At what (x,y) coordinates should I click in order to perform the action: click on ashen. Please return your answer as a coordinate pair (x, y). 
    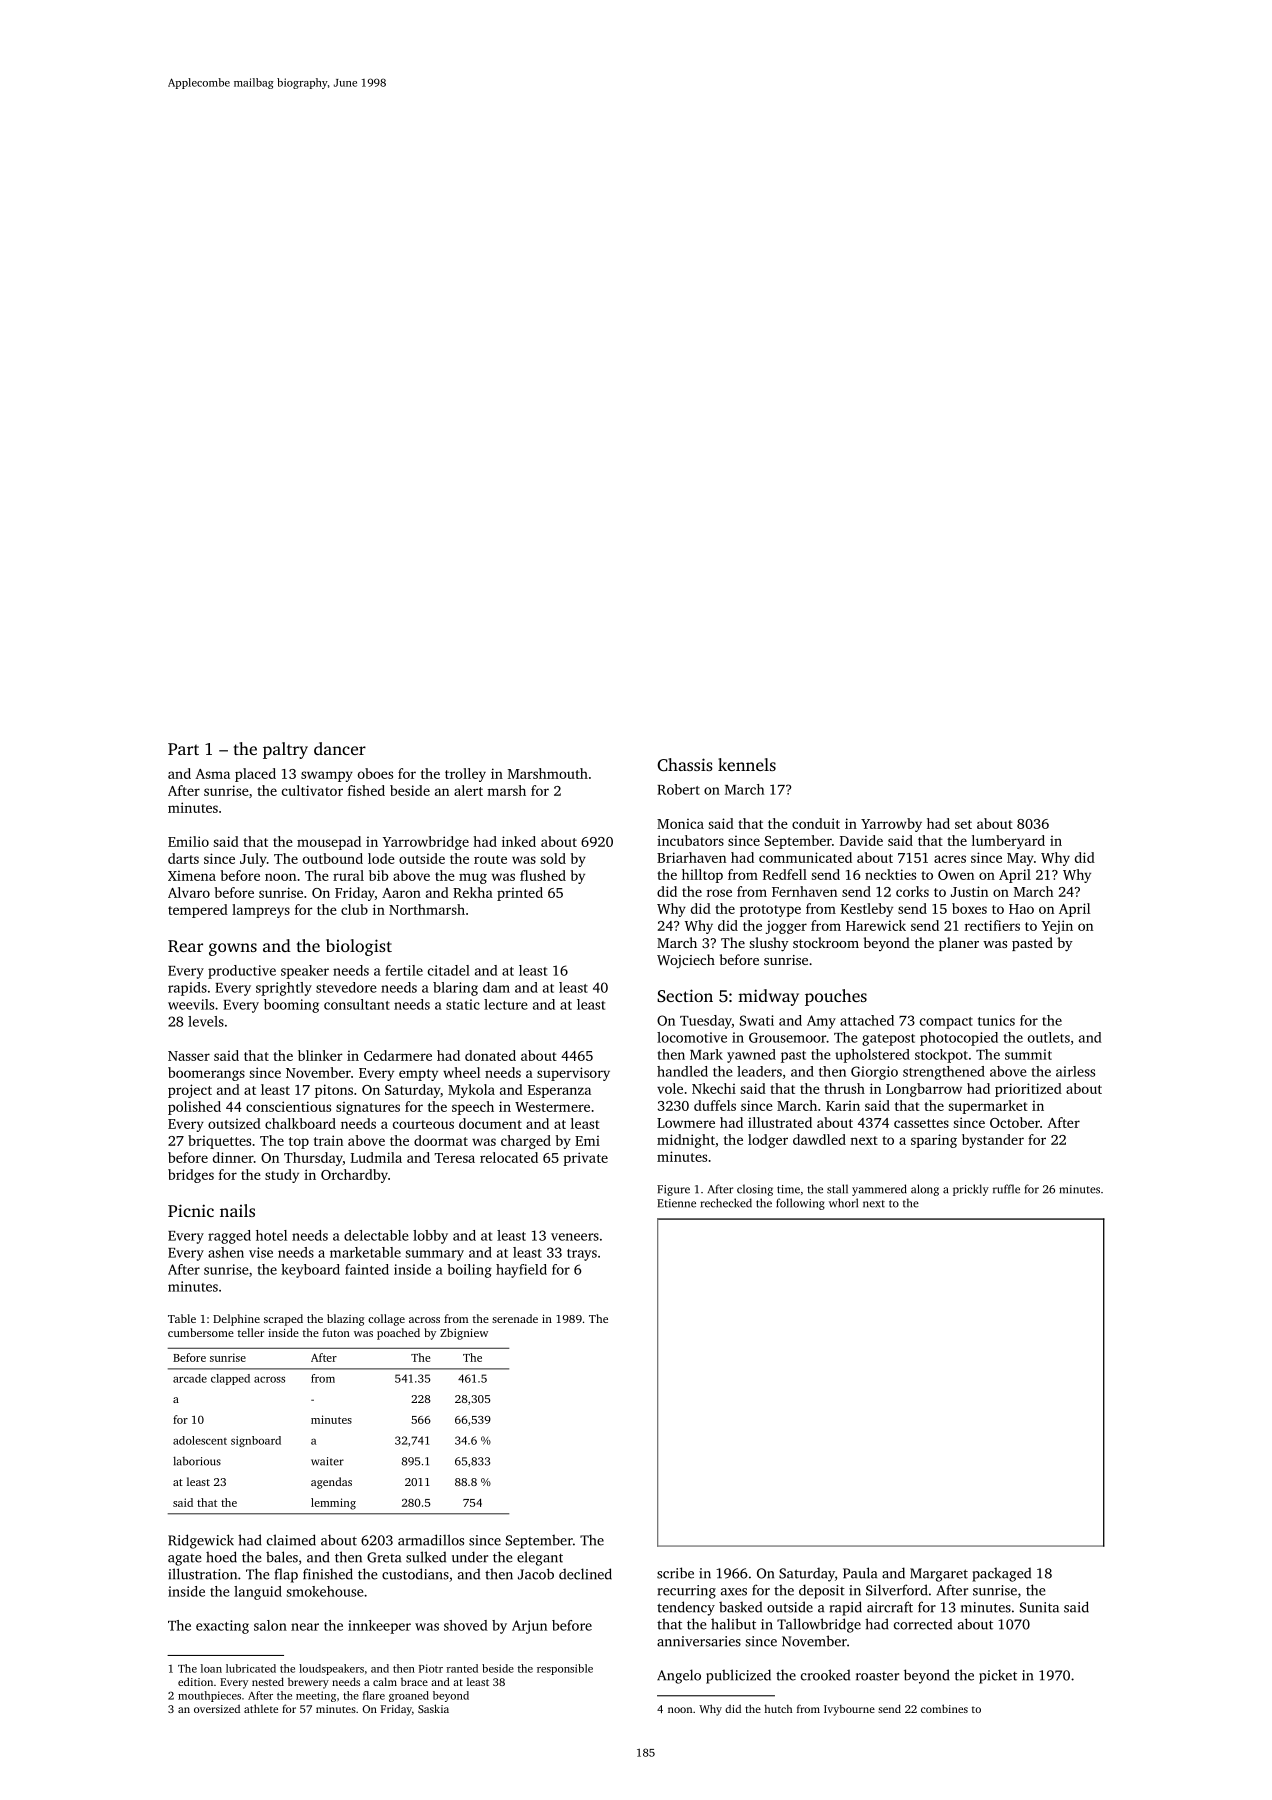
    Looking at the image, I should click on (226, 1252).
